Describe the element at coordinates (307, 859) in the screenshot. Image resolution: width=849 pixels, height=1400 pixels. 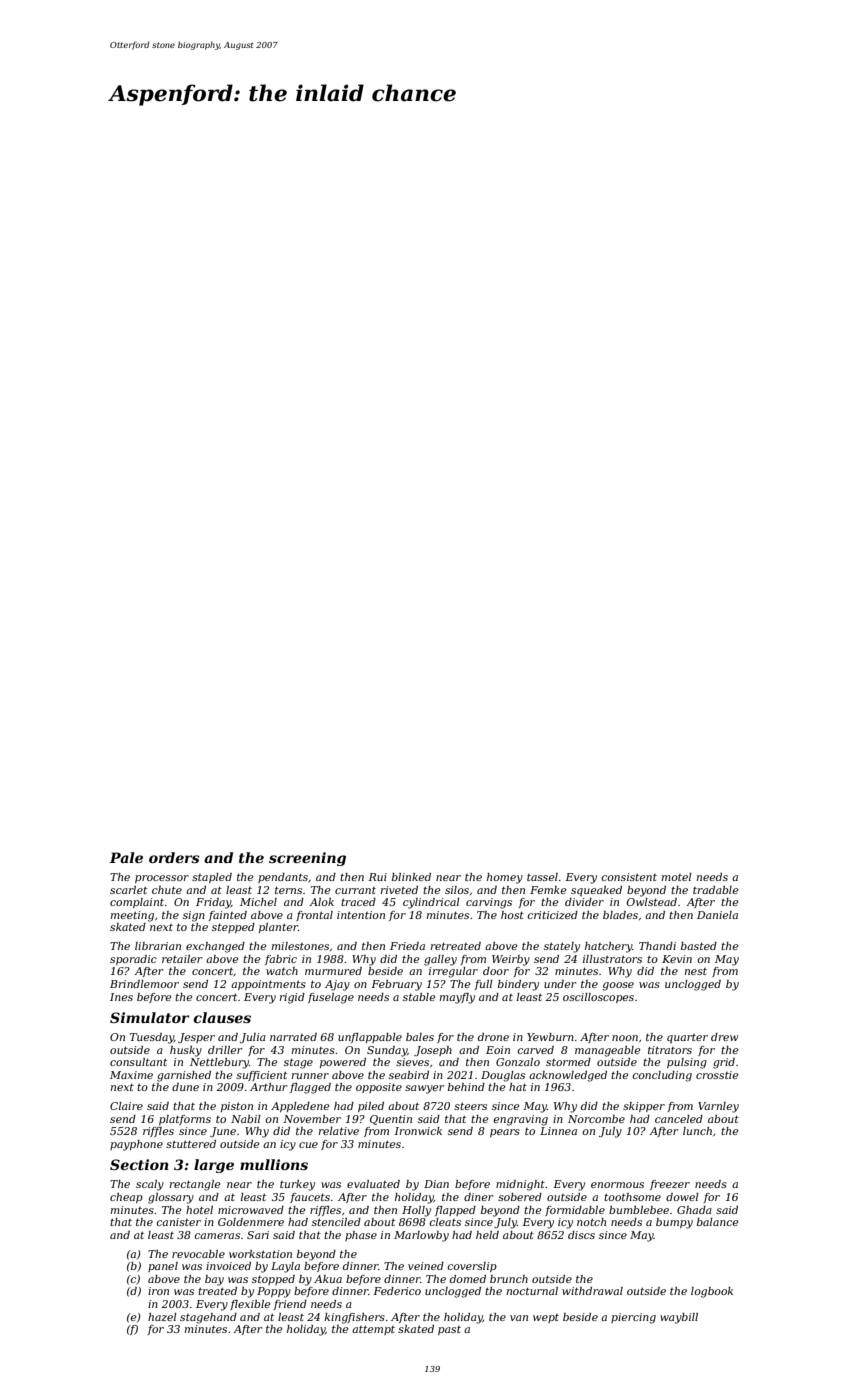
I see `screening` at that location.
